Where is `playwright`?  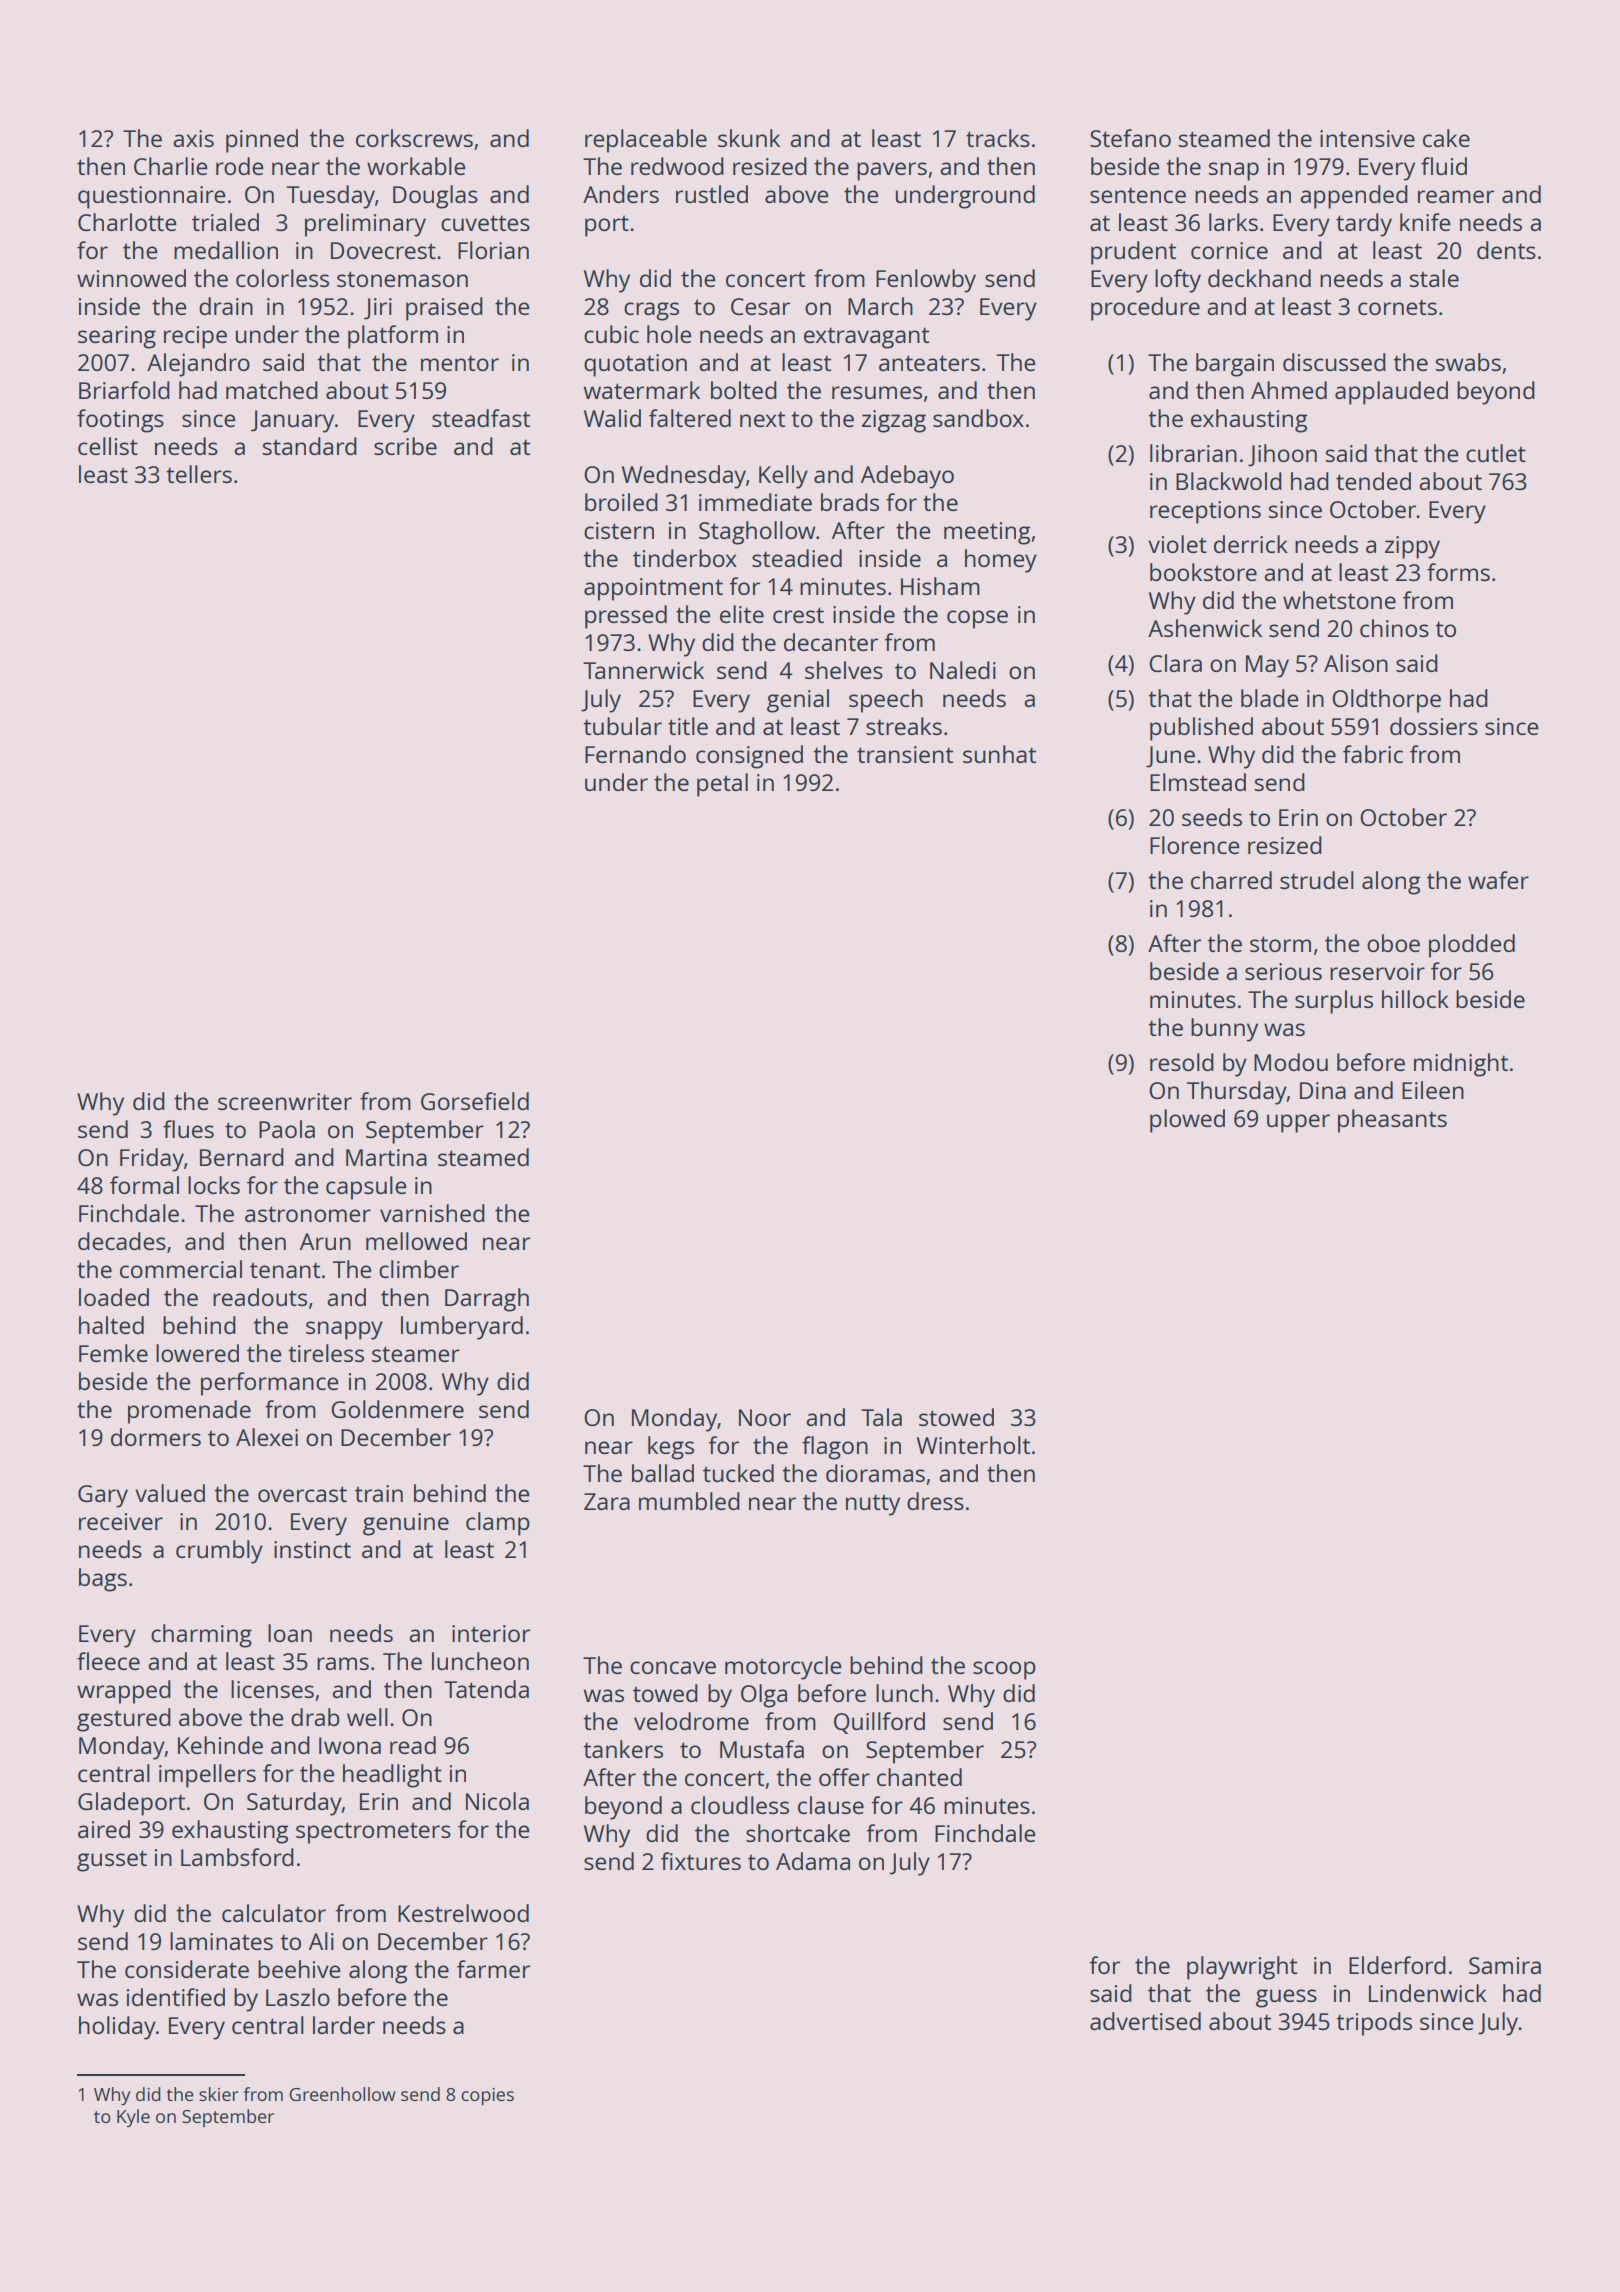 playwright is located at coordinates (1242, 1968).
